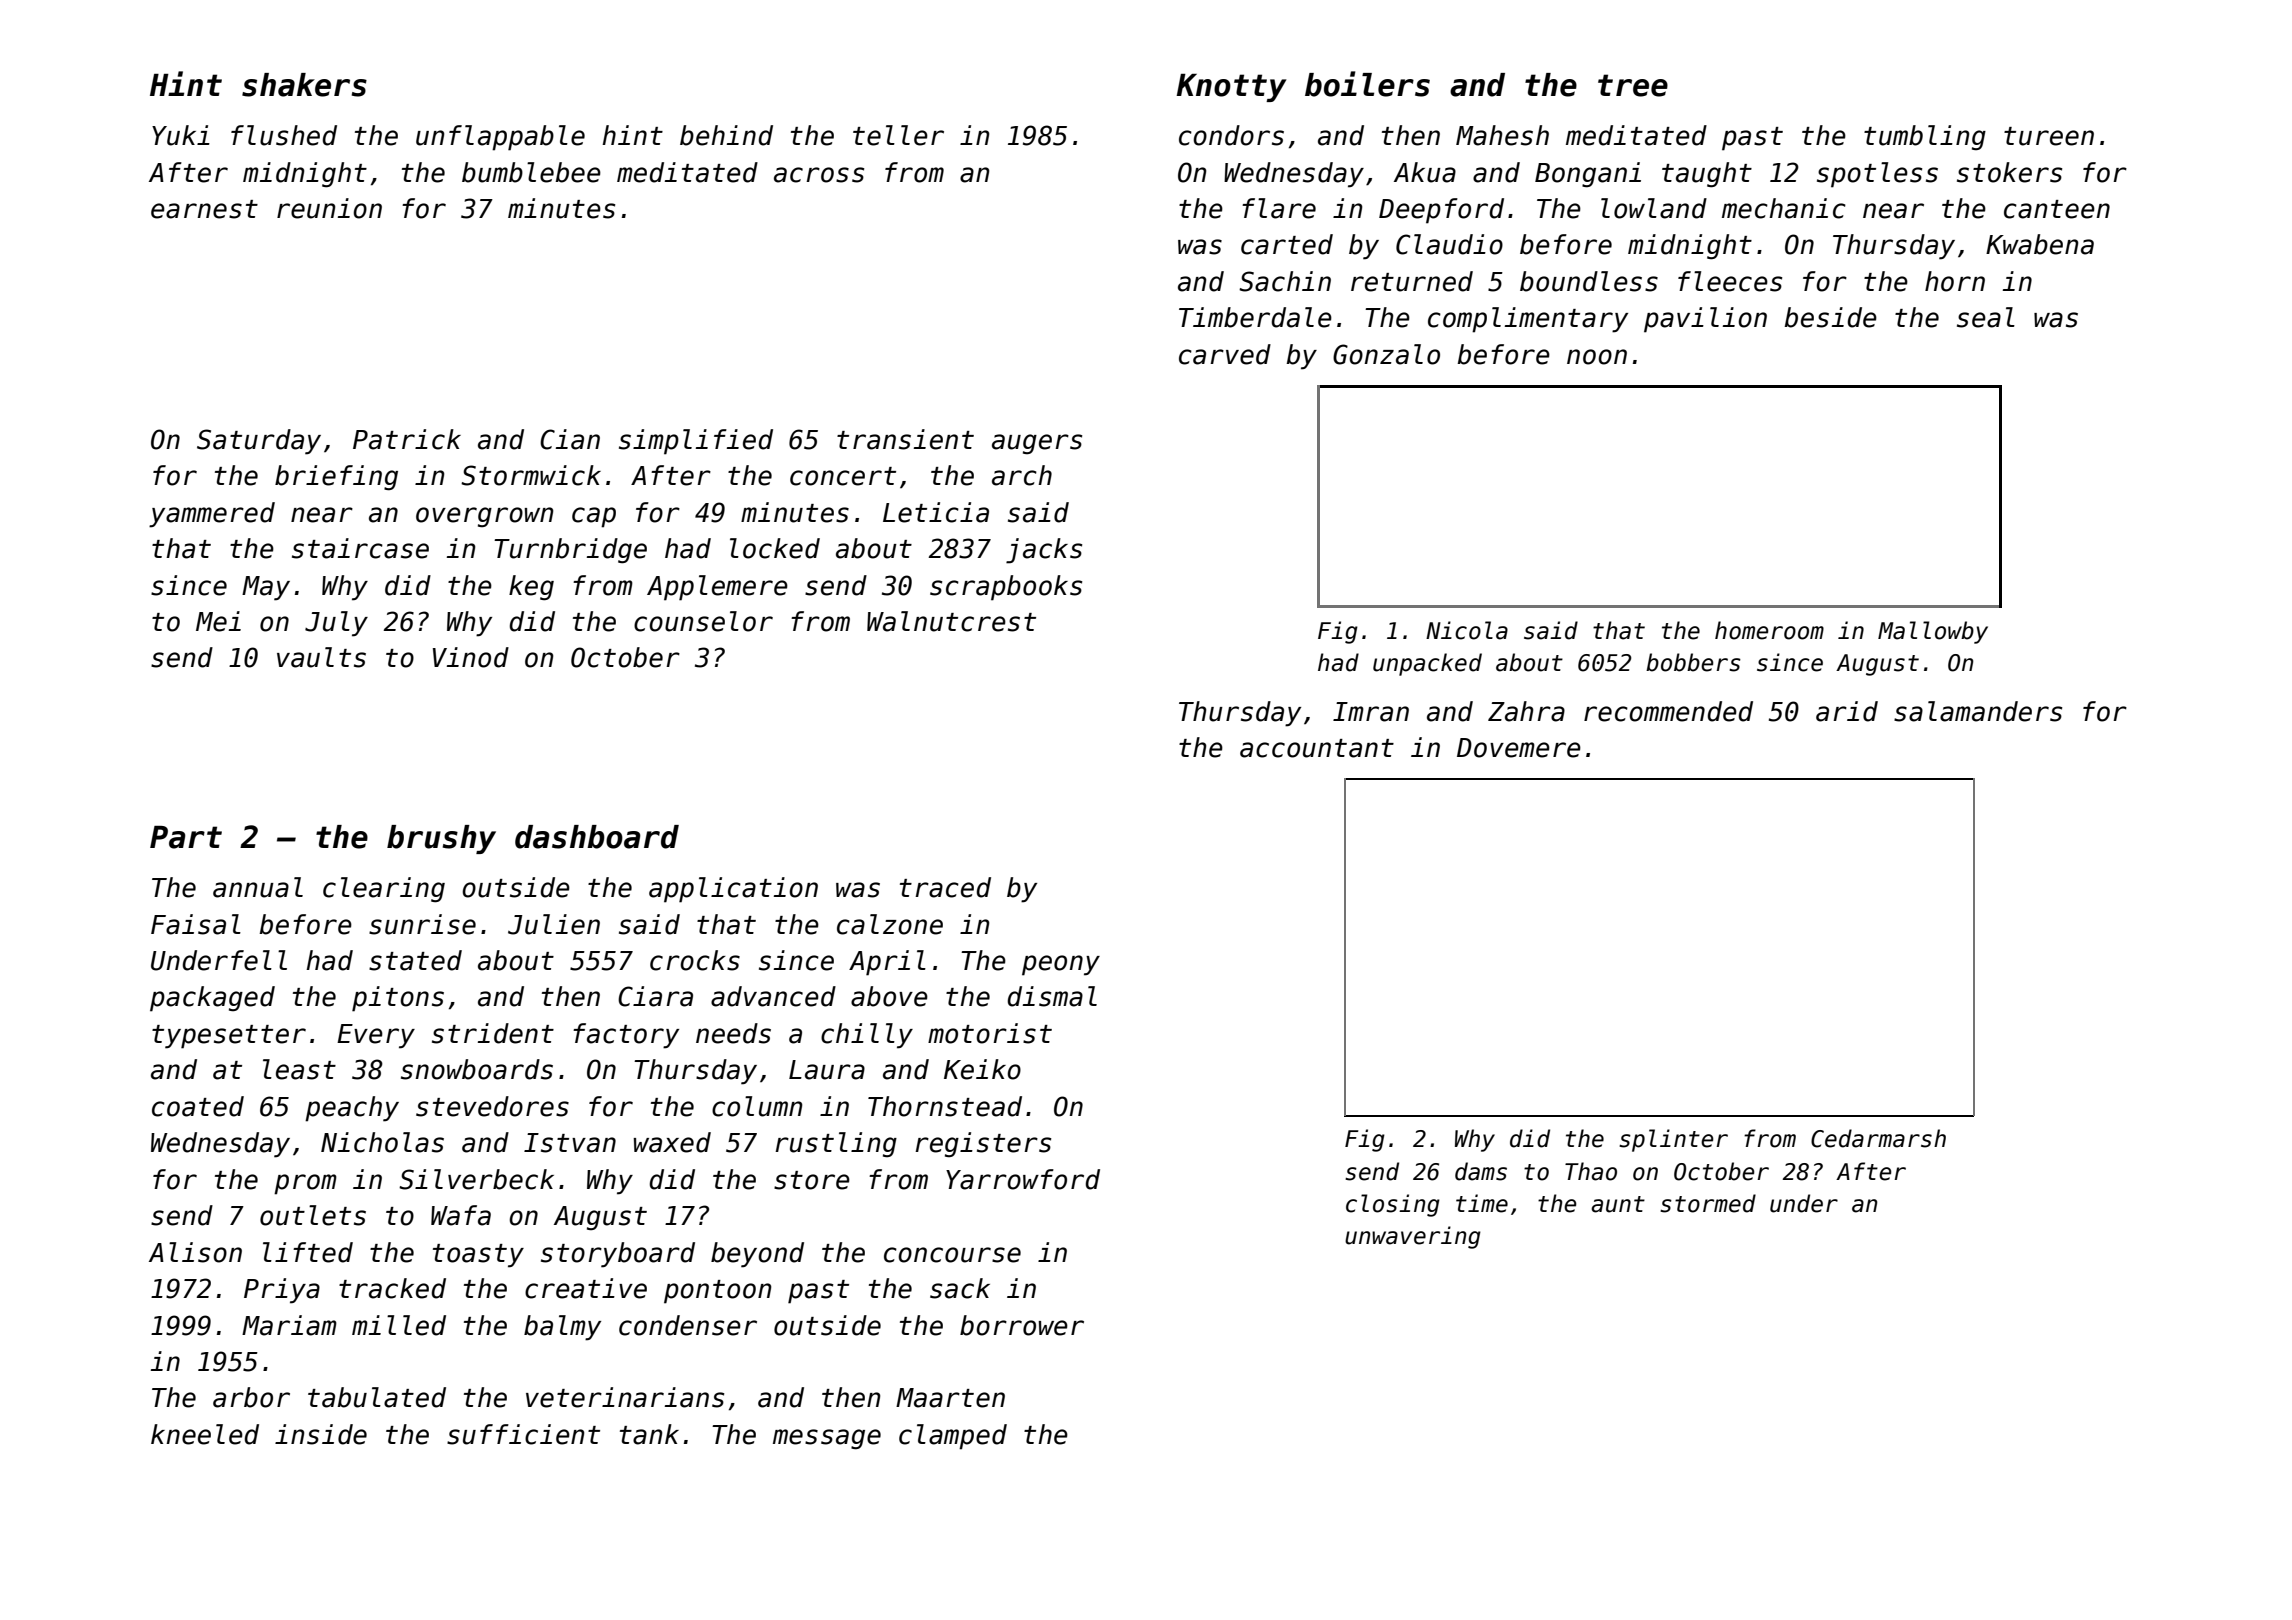 This image has width=2292, height=1620. I want to click on behind, so click(726, 135).
